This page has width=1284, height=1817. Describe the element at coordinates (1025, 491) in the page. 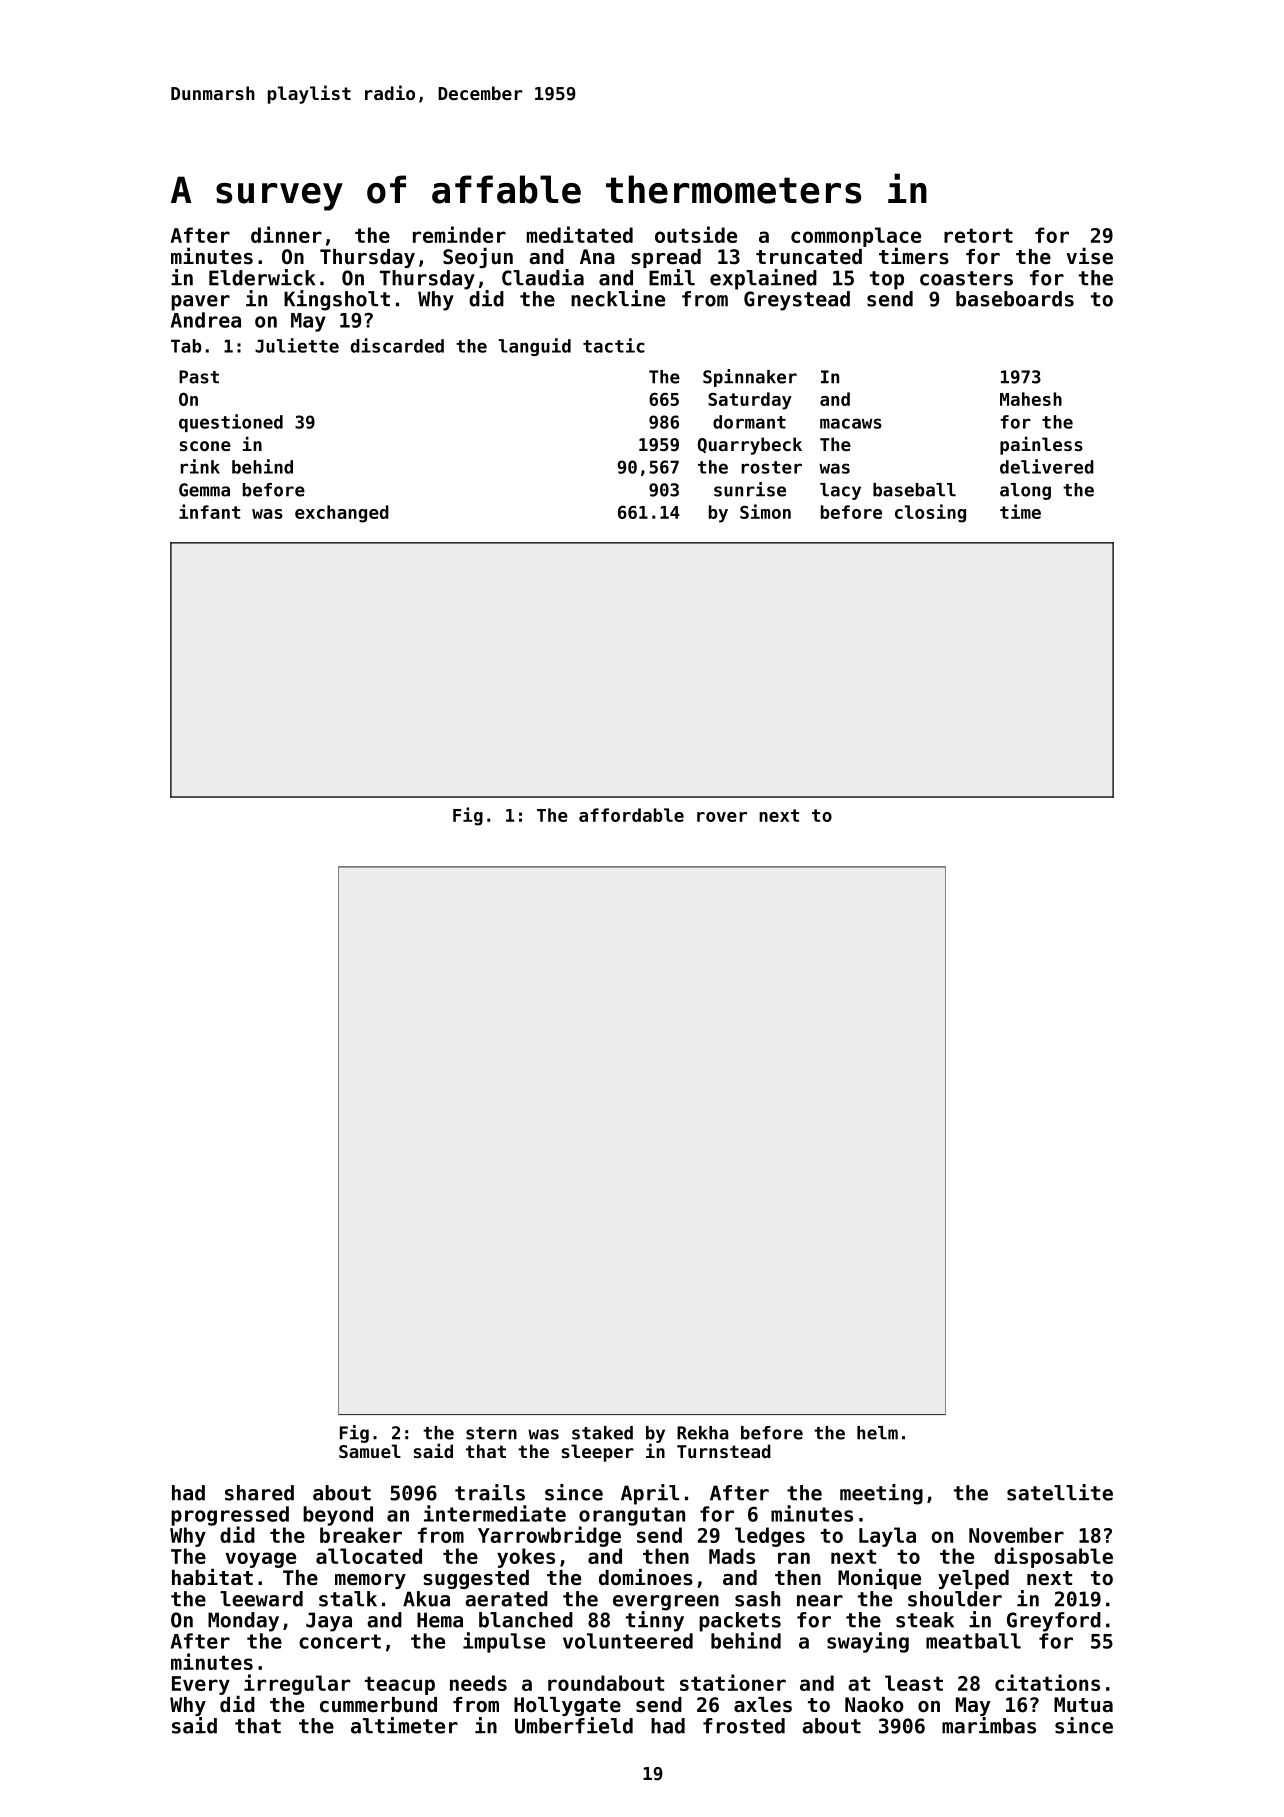

I see `along` at that location.
